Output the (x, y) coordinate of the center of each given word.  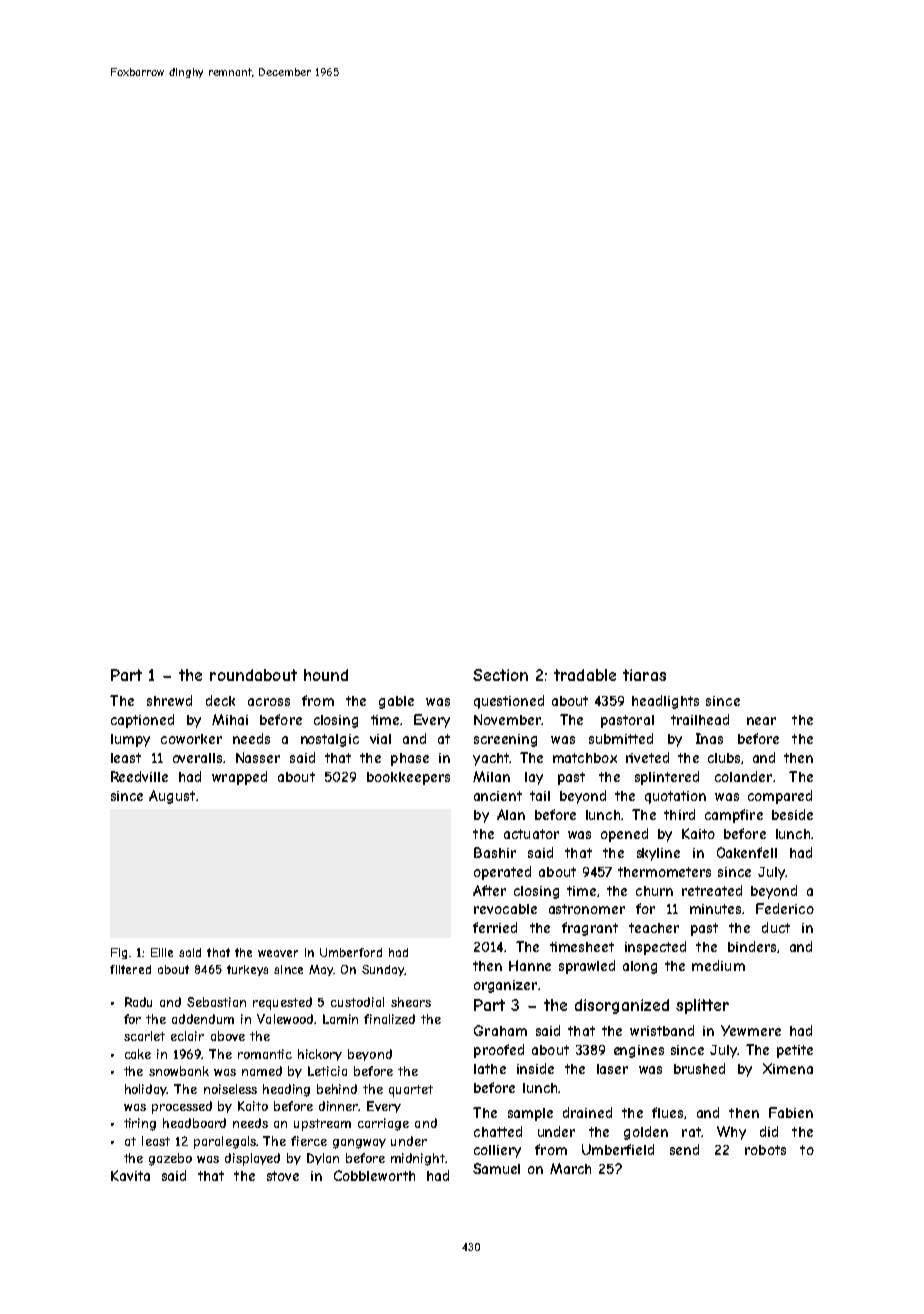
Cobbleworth (374, 1175)
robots (765, 1150)
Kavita (130, 1175)
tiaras (644, 675)
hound (326, 675)
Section (500, 675)
